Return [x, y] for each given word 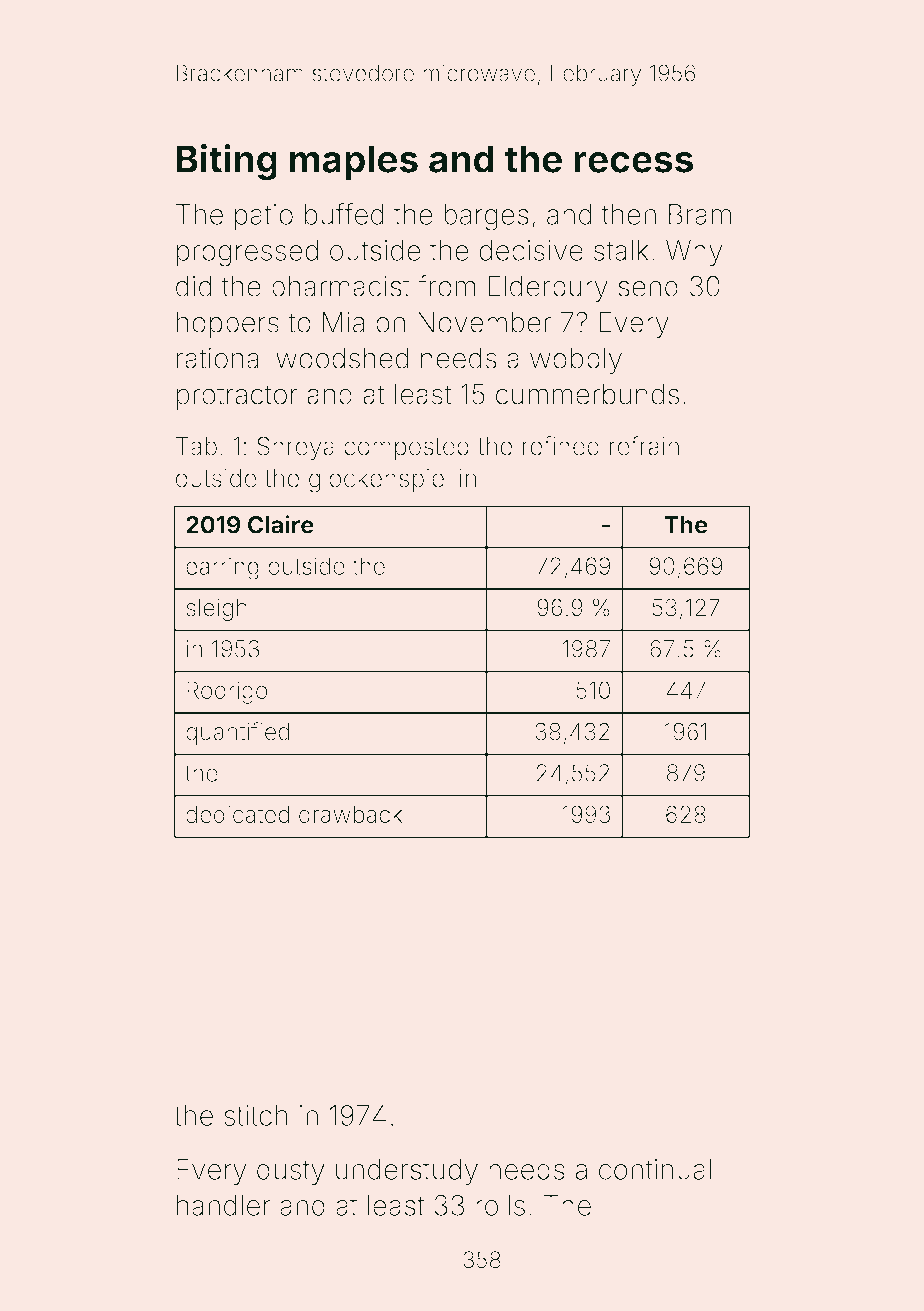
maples [354, 162]
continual [655, 1169]
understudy [407, 1172]
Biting [227, 162]
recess [633, 162]
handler [224, 1205]
